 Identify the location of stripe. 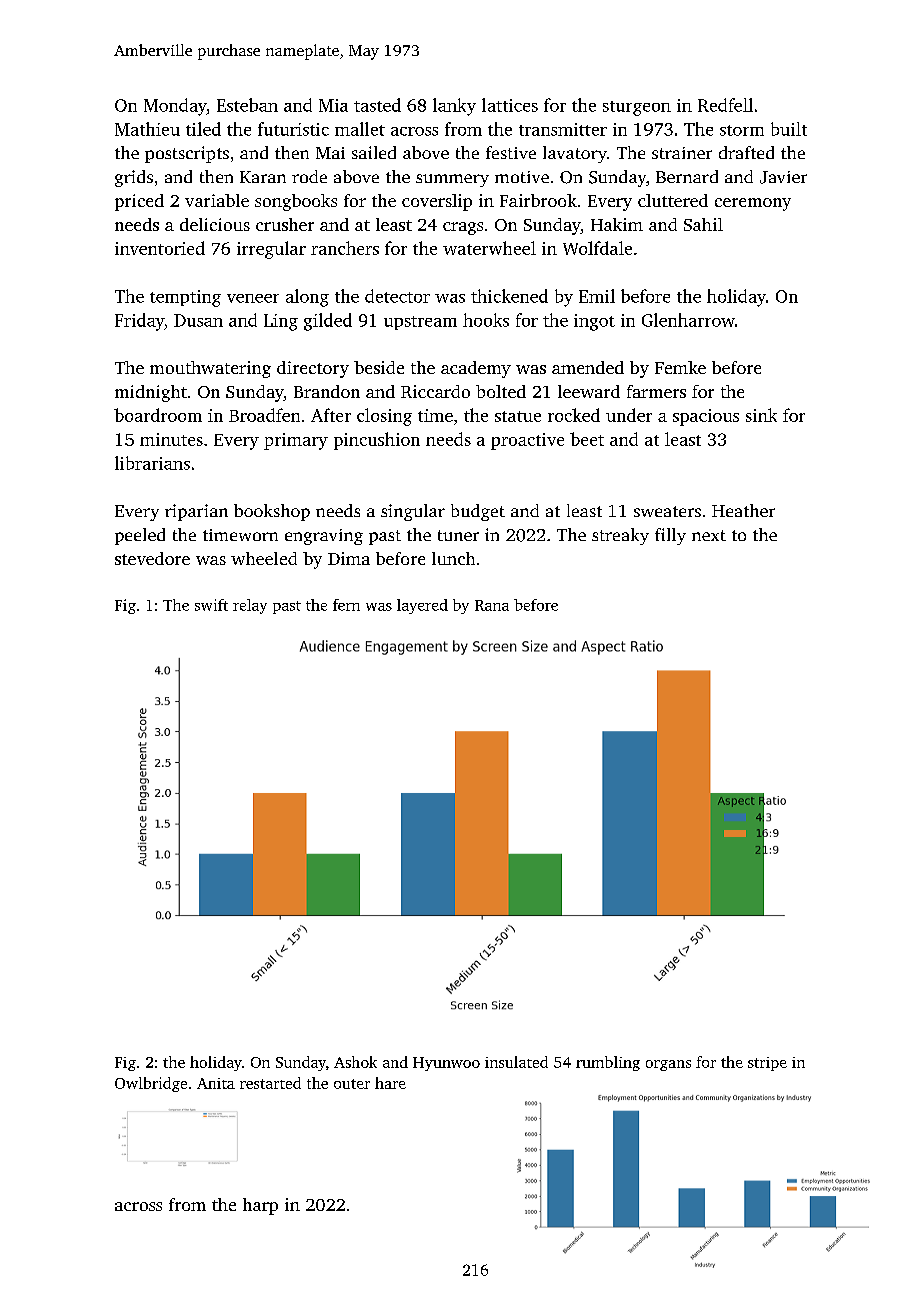
(767, 1064).
